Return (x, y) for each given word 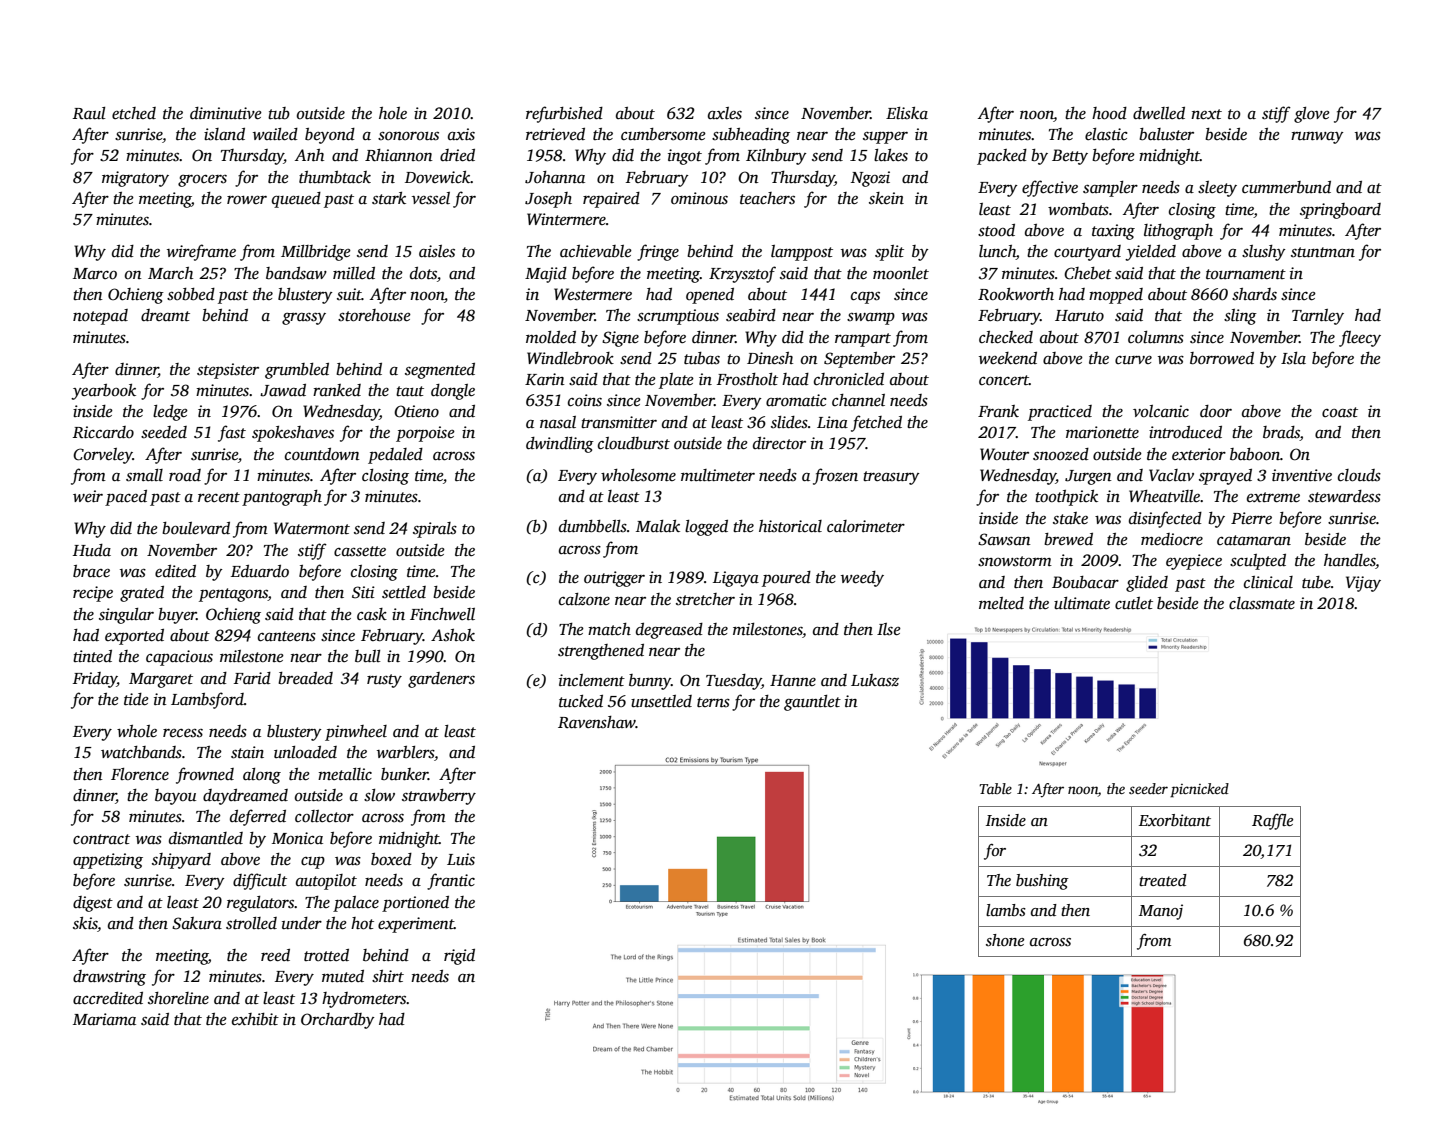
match (609, 629)
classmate (1262, 603)
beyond (330, 136)
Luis (461, 859)
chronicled (849, 379)
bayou (175, 797)
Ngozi (870, 179)
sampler (1110, 189)
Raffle (1272, 822)
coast (1340, 412)
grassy (304, 318)
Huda (92, 550)
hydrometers (364, 1000)
